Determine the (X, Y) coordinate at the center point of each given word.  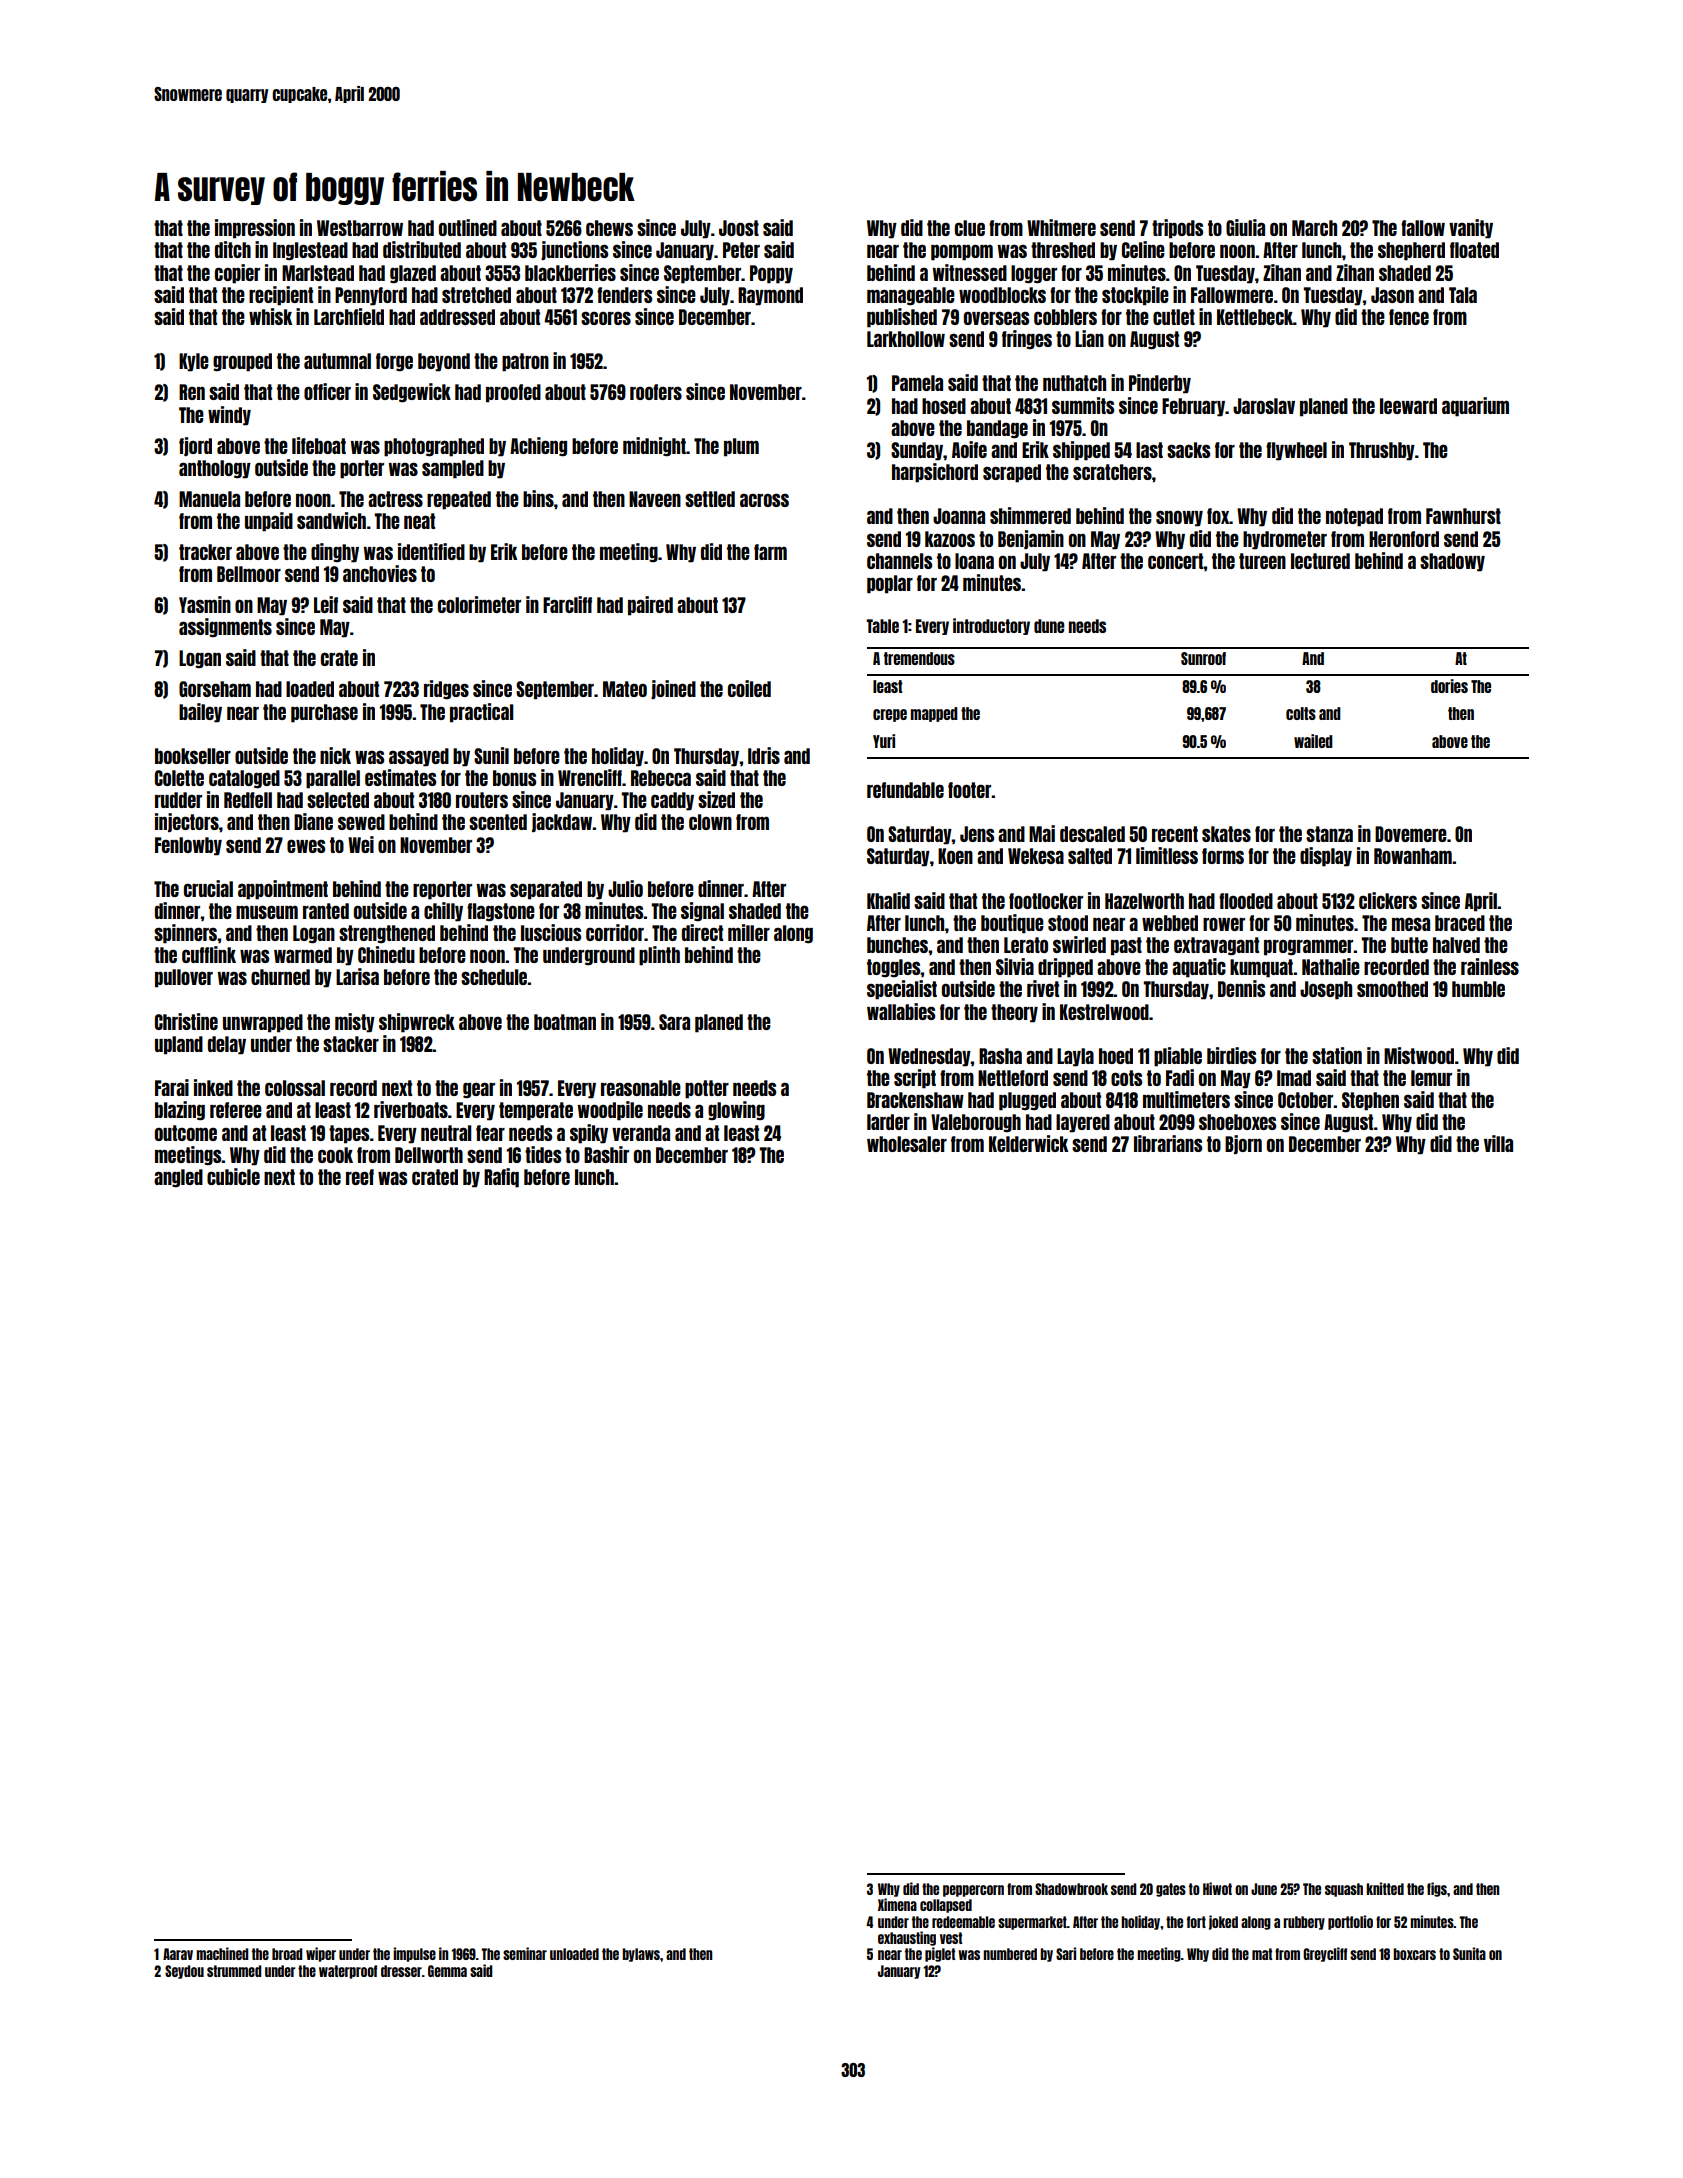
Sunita (1469, 1953)
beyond (444, 362)
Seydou (184, 1972)
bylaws (641, 1955)
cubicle (233, 1176)
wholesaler (907, 1144)
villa (1498, 1143)
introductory (991, 626)
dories (1449, 686)
